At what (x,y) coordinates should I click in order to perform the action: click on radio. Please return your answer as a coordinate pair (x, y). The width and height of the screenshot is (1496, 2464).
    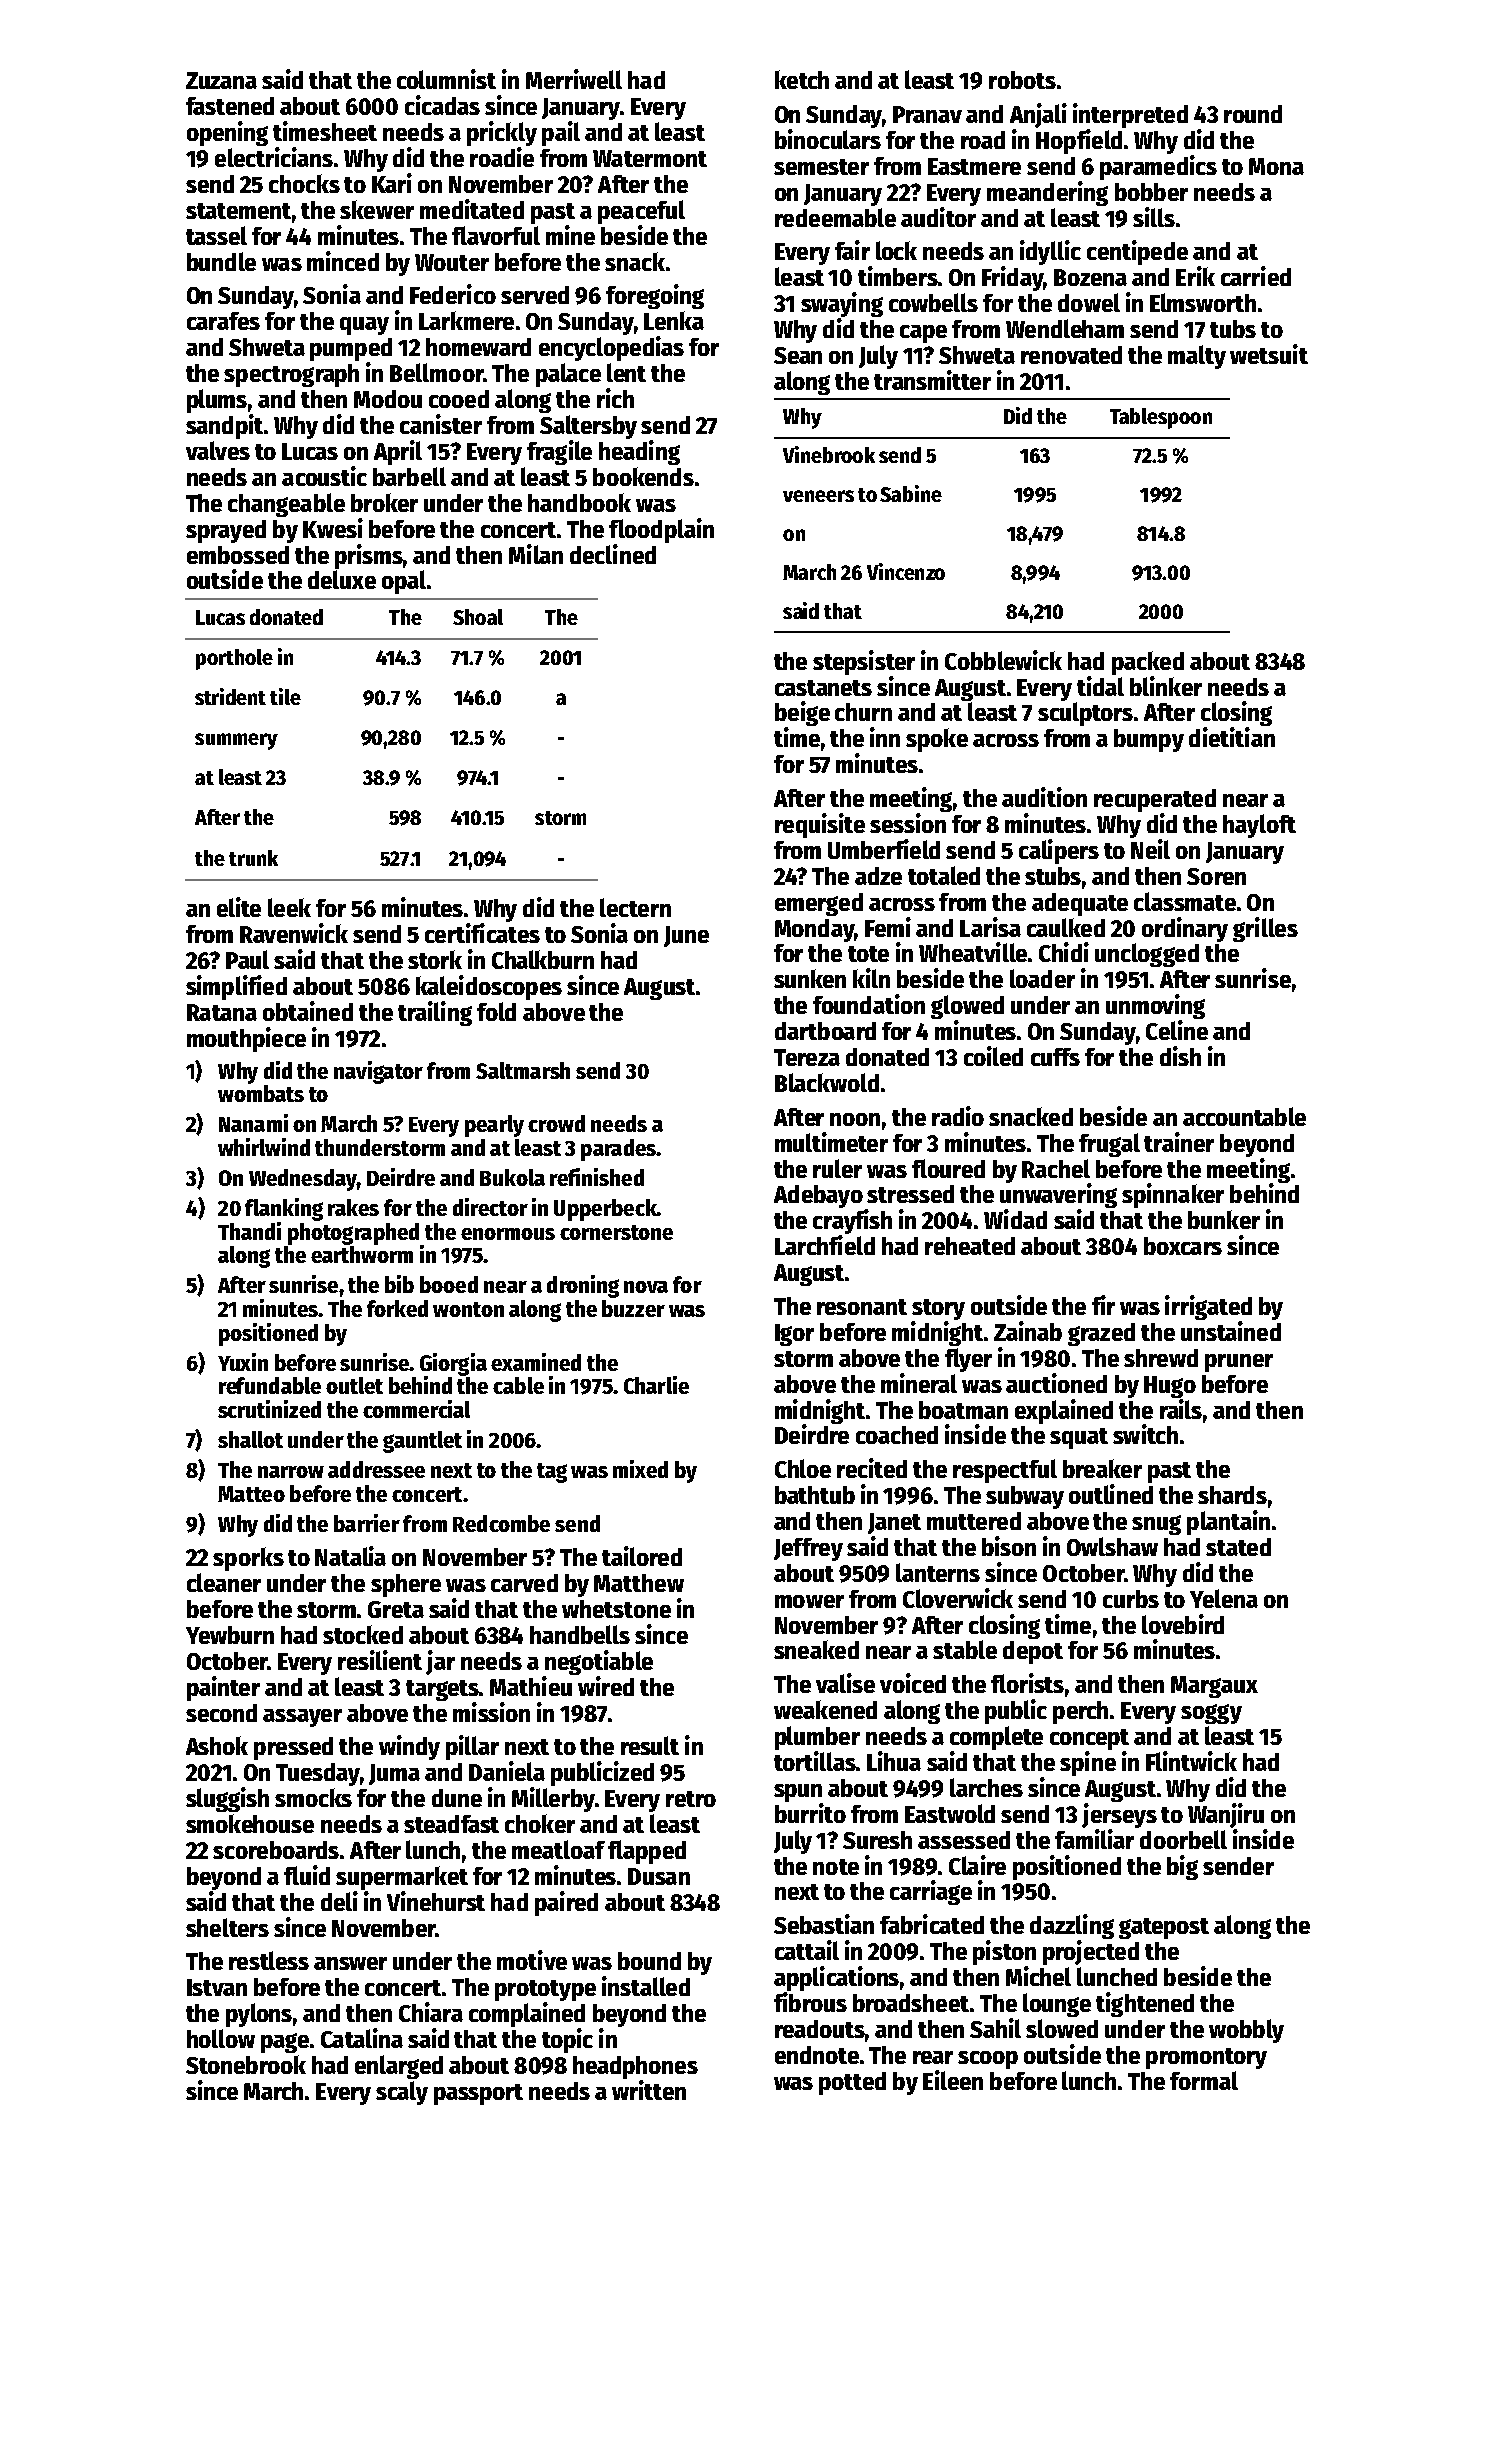
    Looking at the image, I should click on (958, 1116).
